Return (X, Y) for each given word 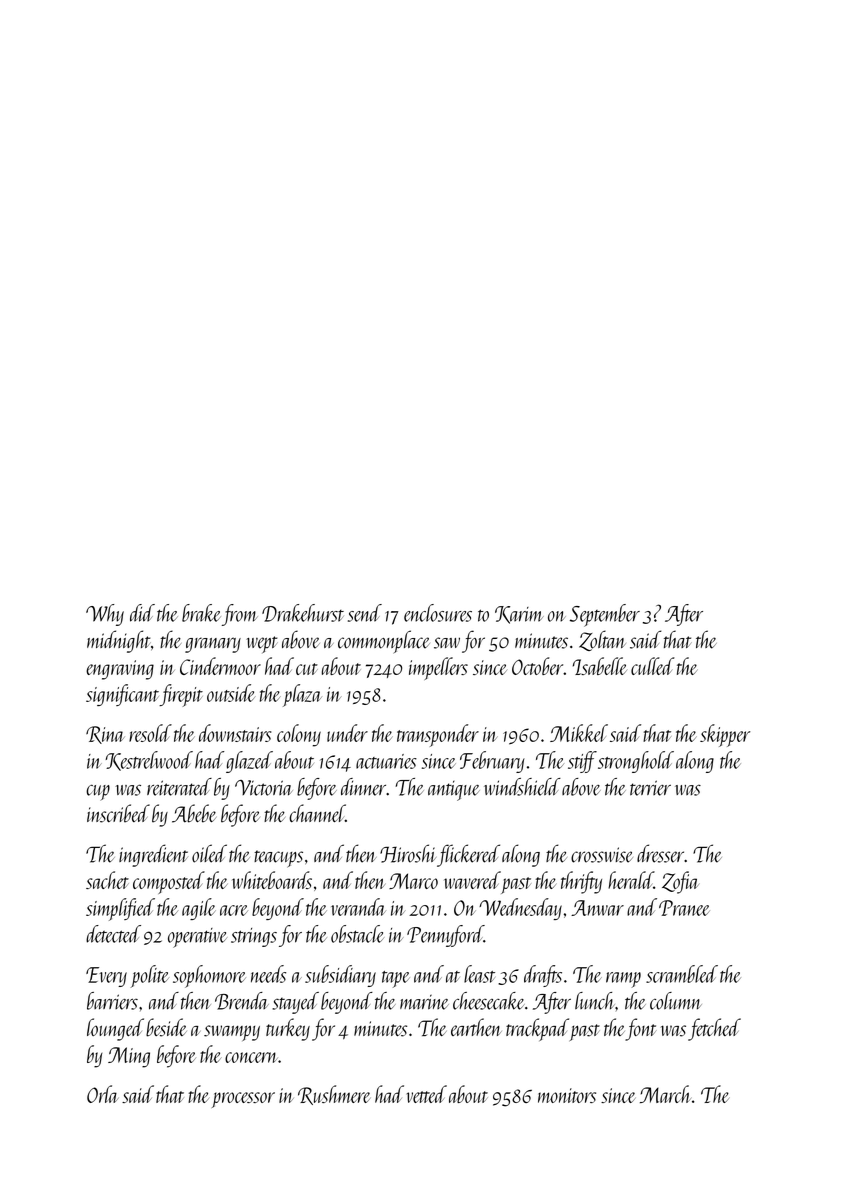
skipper (725, 735)
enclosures (438, 613)
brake (201, 613)
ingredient (153, 855)
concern (251, 1057)
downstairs (235, 733)
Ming (129, 1057)
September (605, 615)
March (665, 1094)
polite (150, 976)
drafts (543, 976)
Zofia (680, 882)
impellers (438, 668)
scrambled (682, 974)
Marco (413, 881)
